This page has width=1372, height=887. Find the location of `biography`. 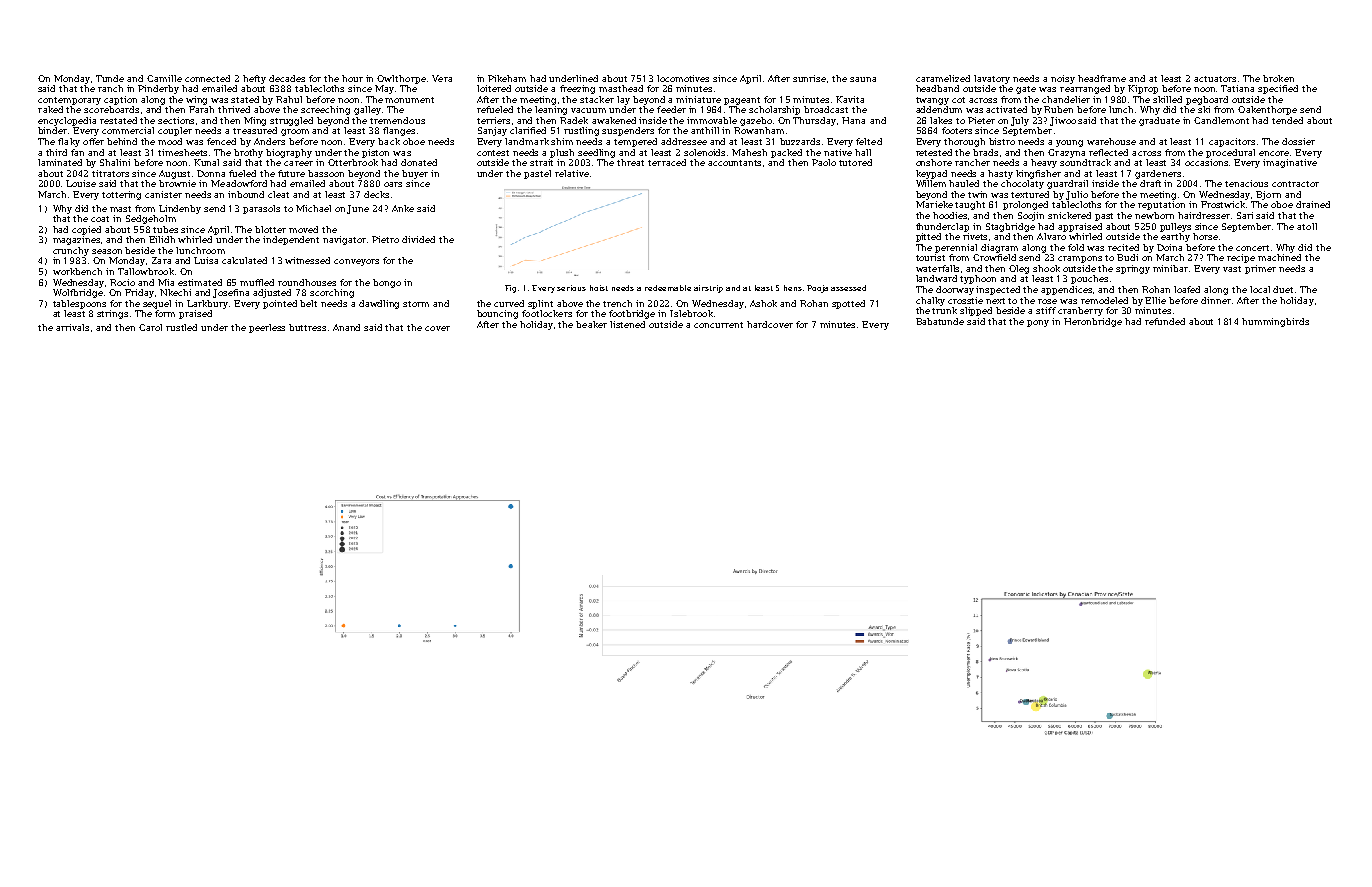

biography is located at coordinates (289, 153).
